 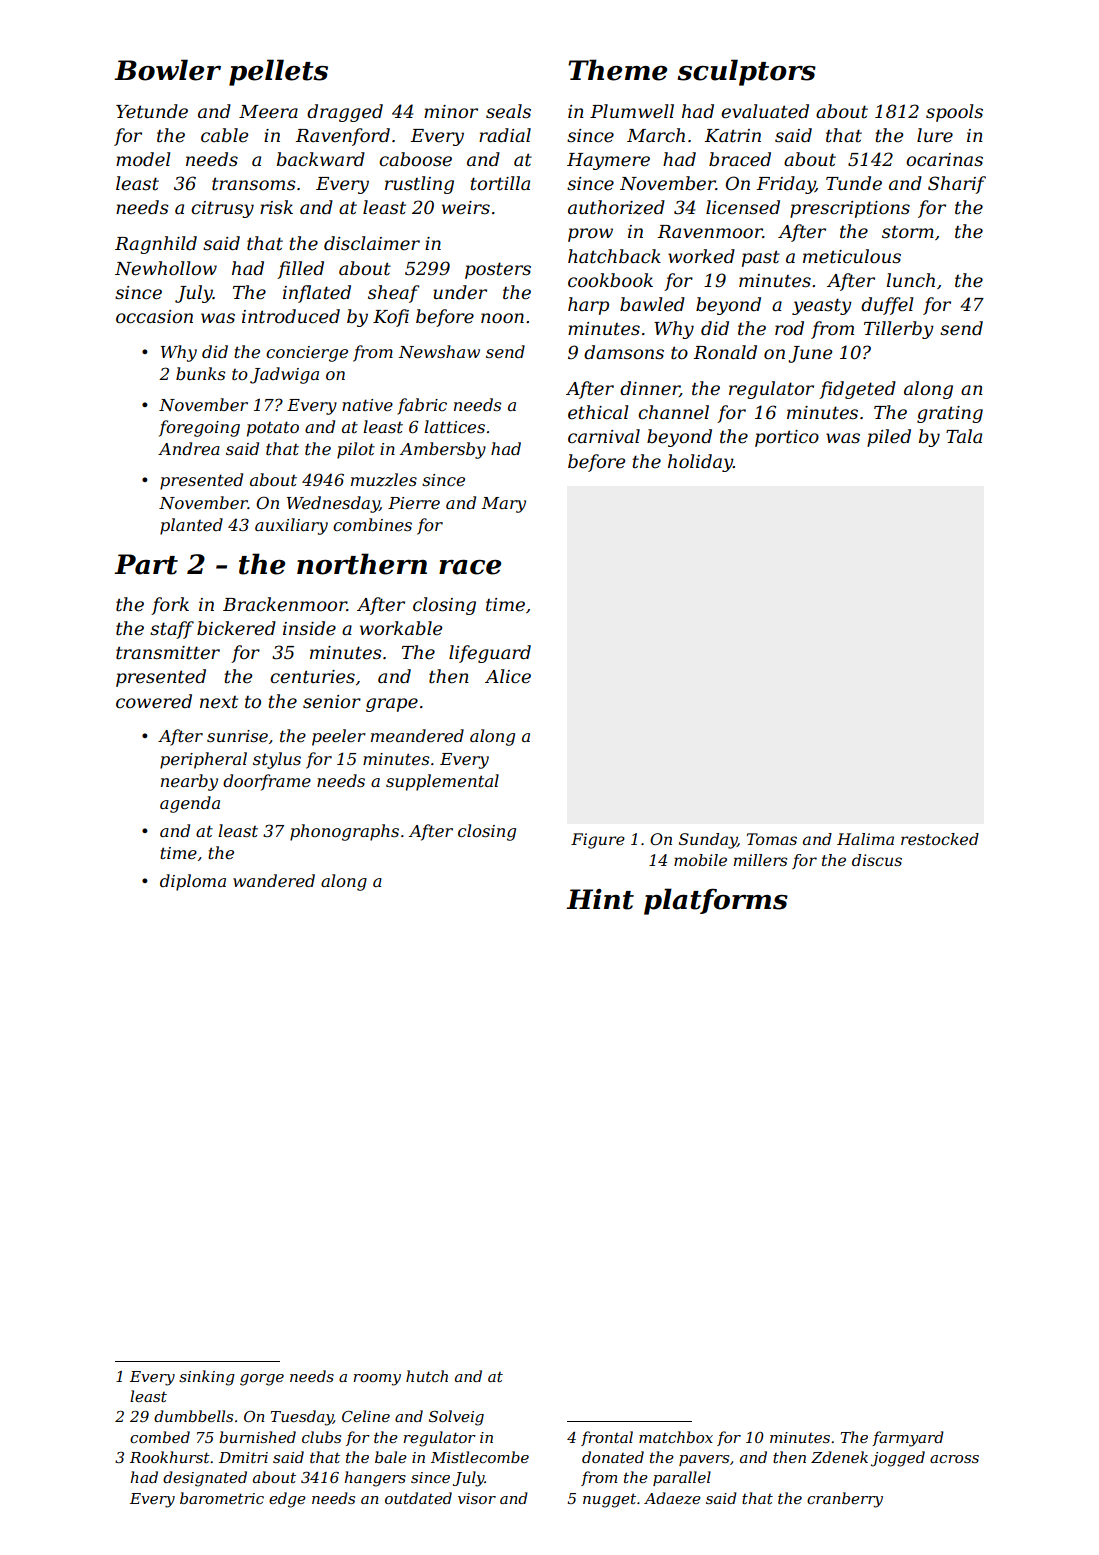 What do you see at coordinates (911, 280) in the document?
I see `lunch` at bounding box center [911, 280].
